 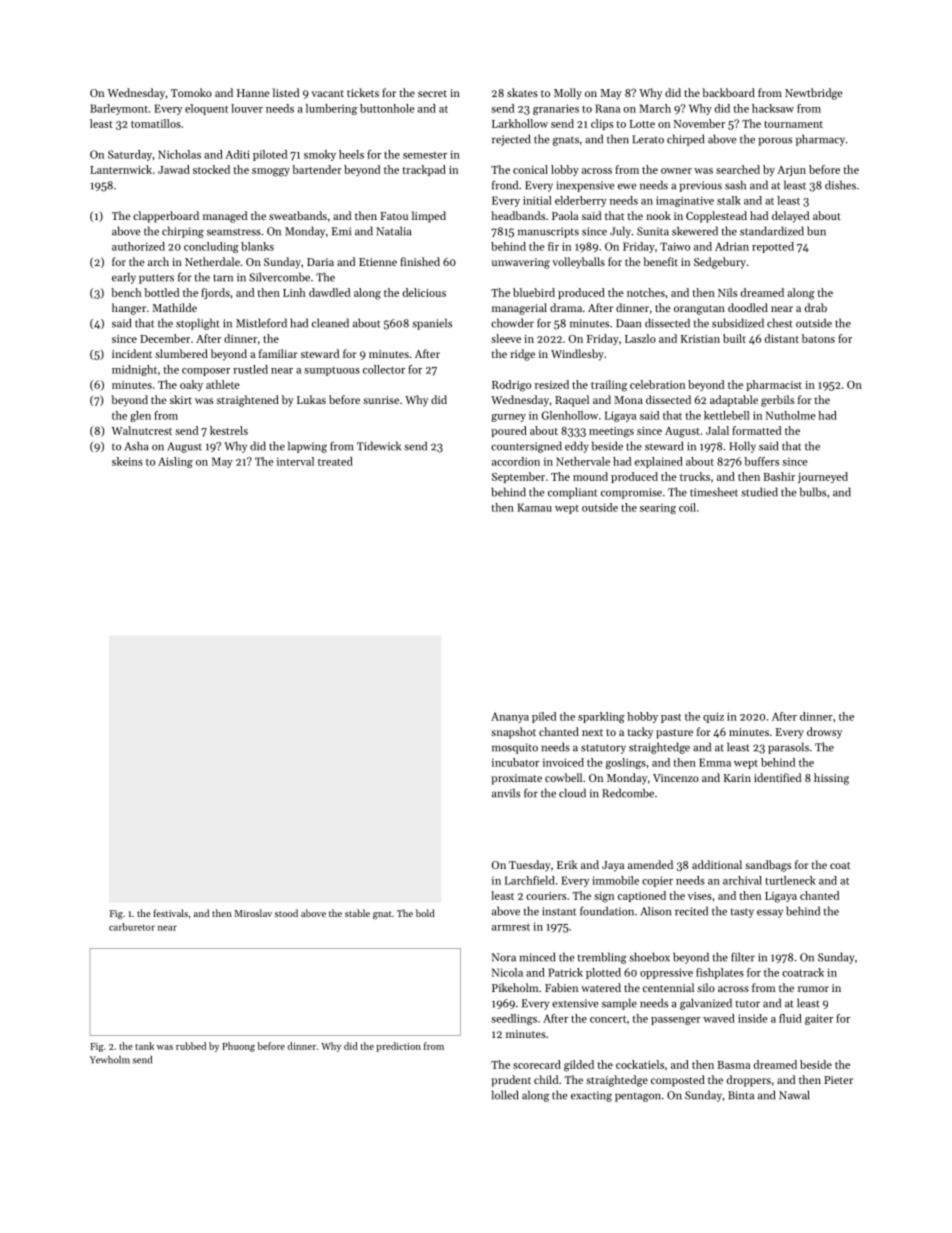 I want to click on skeins, so click(x=127, y=461).
